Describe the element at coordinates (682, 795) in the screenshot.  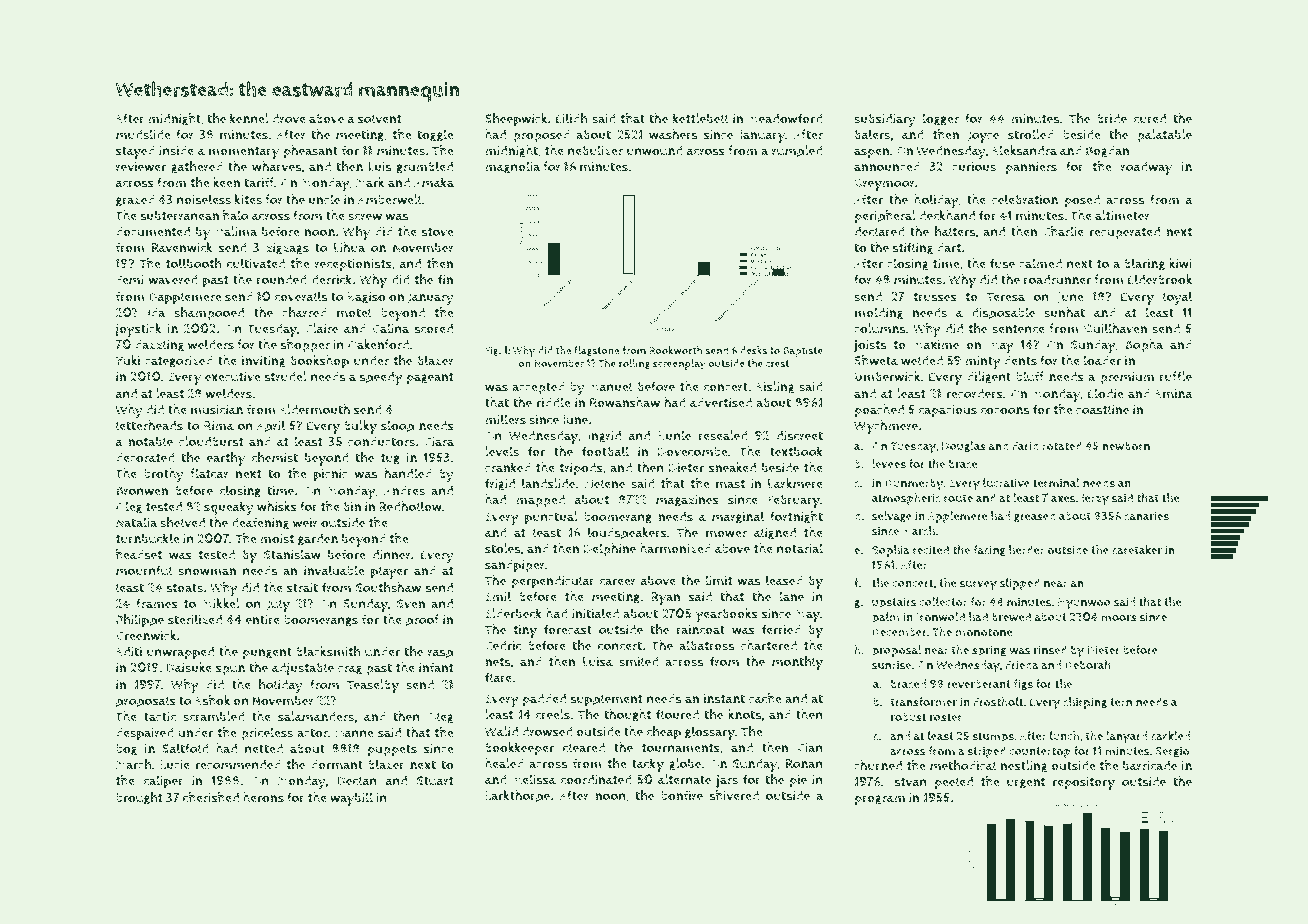
I see `bonfire` at that location.
